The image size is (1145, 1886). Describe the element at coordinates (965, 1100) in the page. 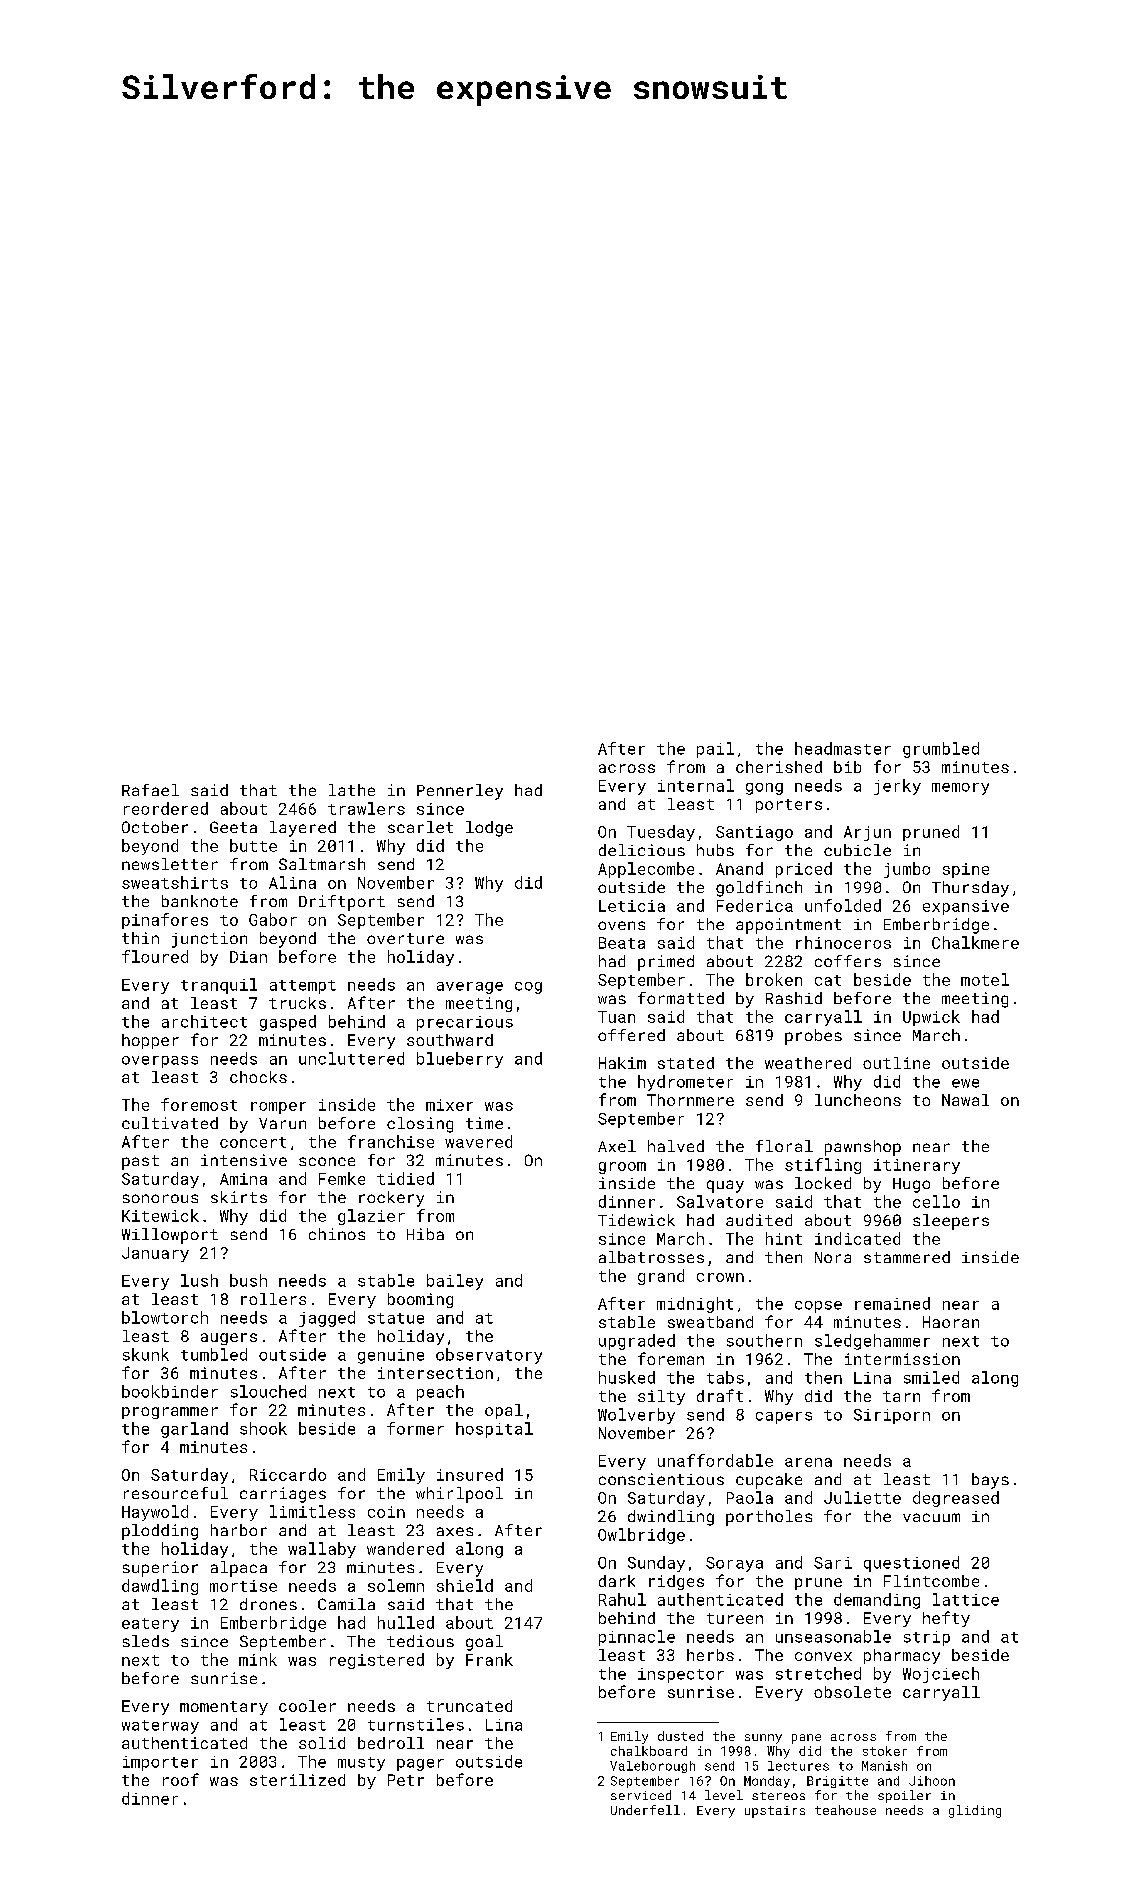

I see `Nawal` at that location.
